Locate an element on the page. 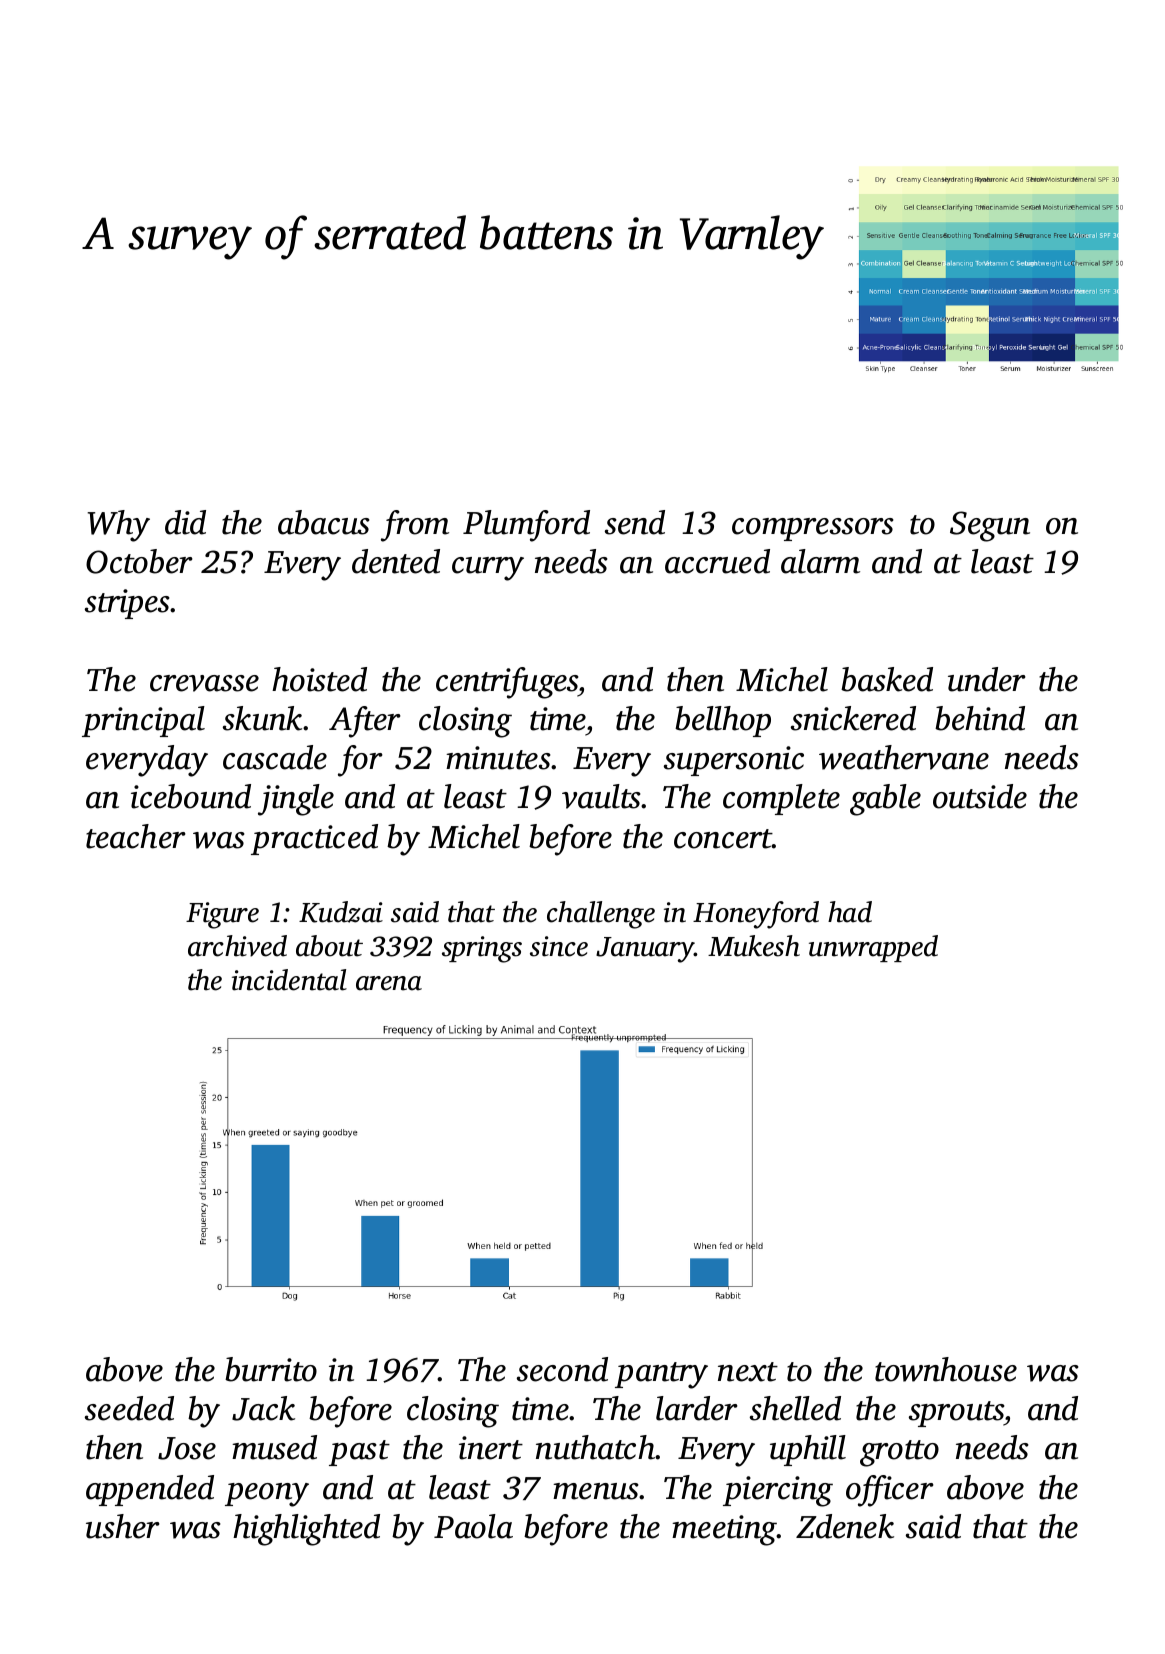  stripes is located at coordinates (128, 604).
